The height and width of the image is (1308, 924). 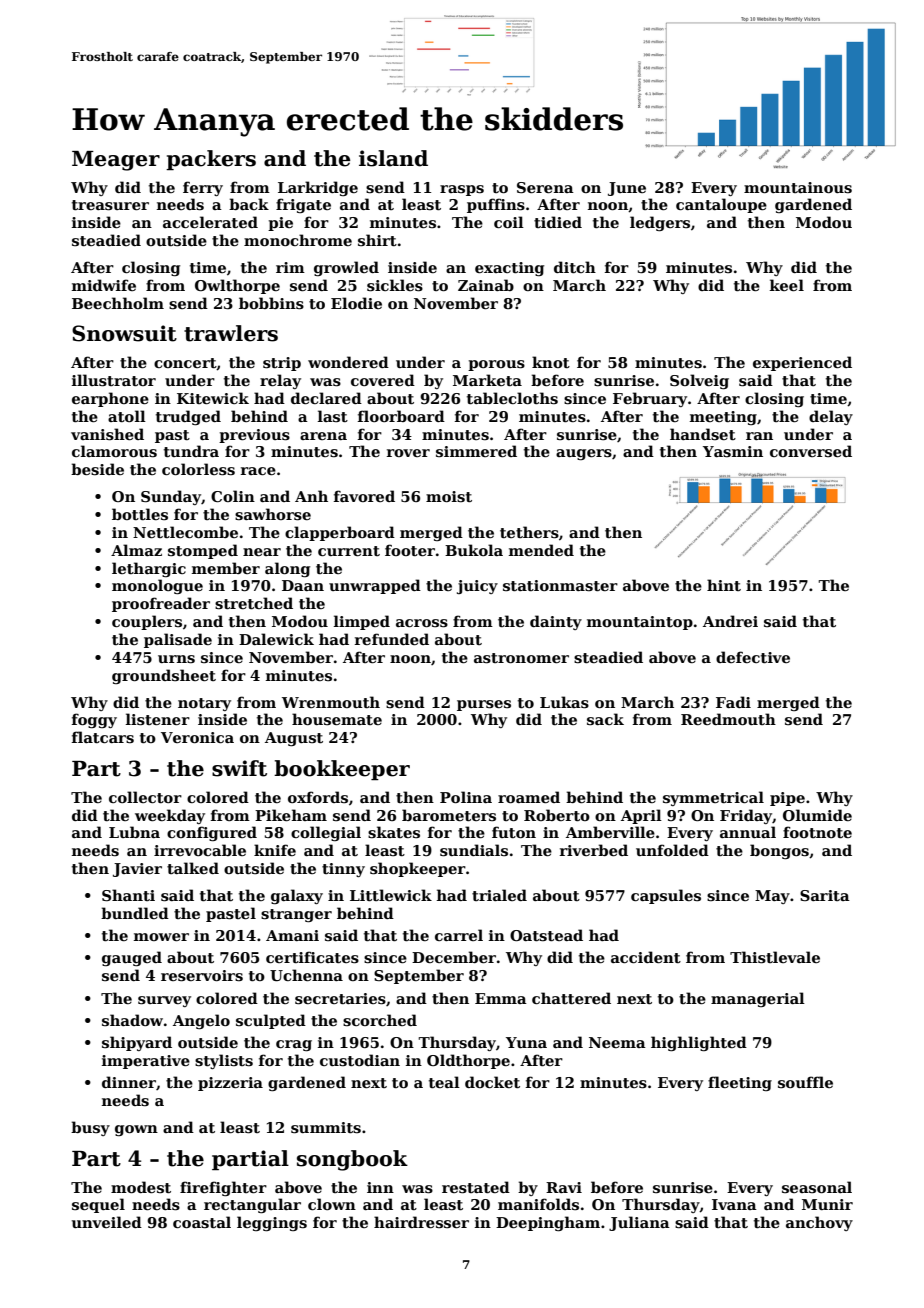 What do you see at coordinates (116, 161) in the image?
I see `Meager` at bounding box center [116, 161].
